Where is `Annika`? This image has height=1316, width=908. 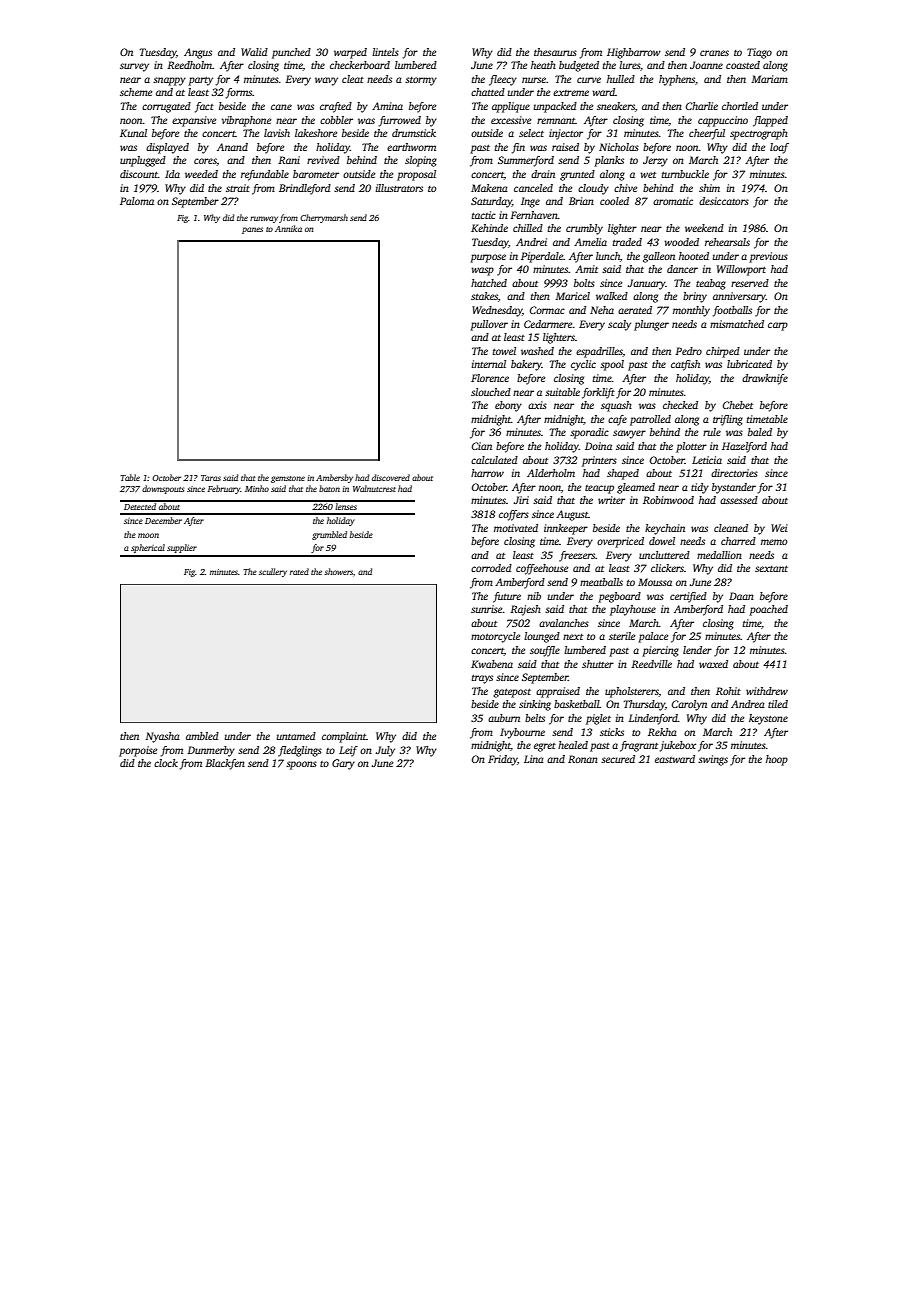 Annika is located at coordinates (288, 228).
